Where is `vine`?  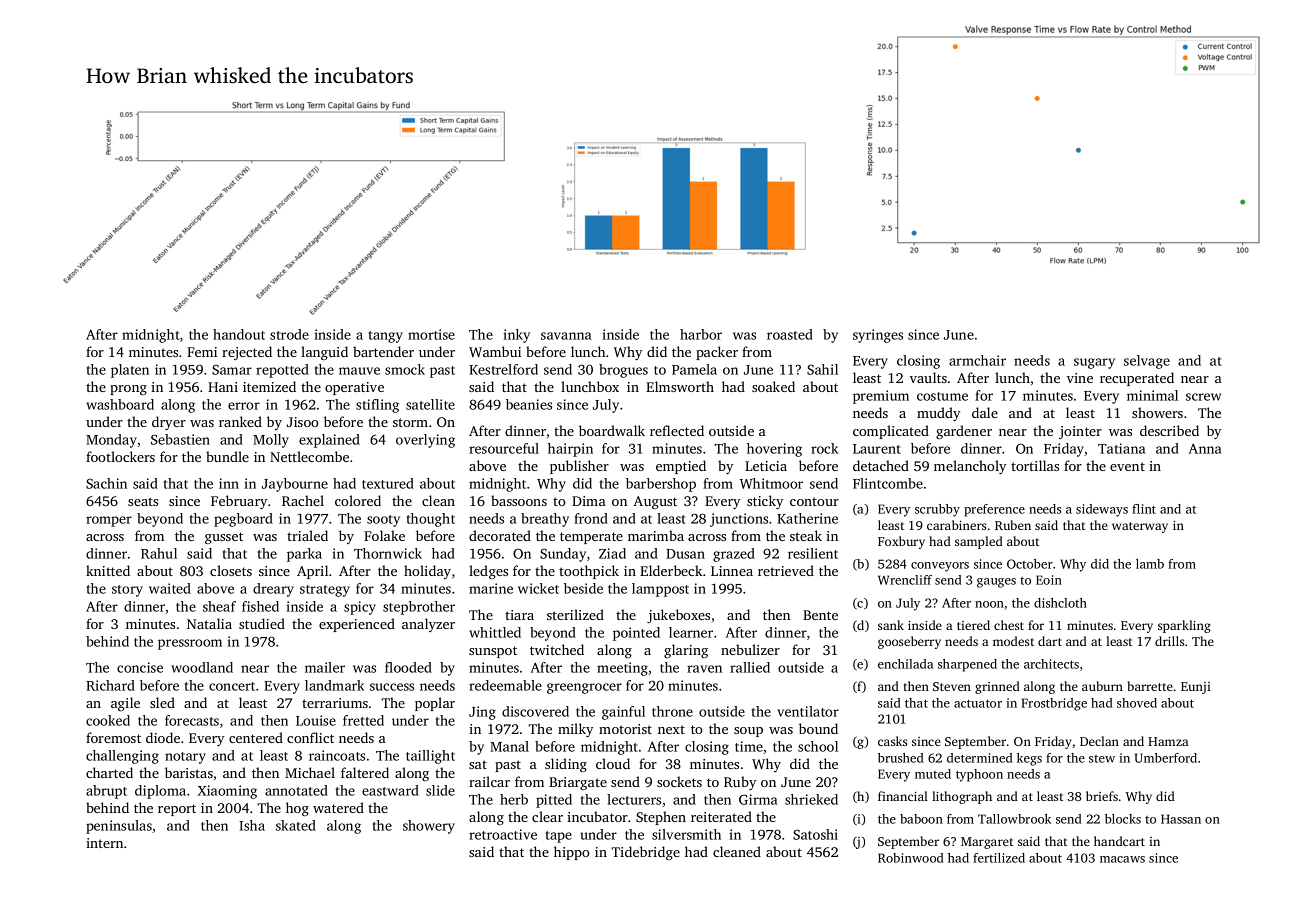
vine is located at coordinates (1080, 378).
